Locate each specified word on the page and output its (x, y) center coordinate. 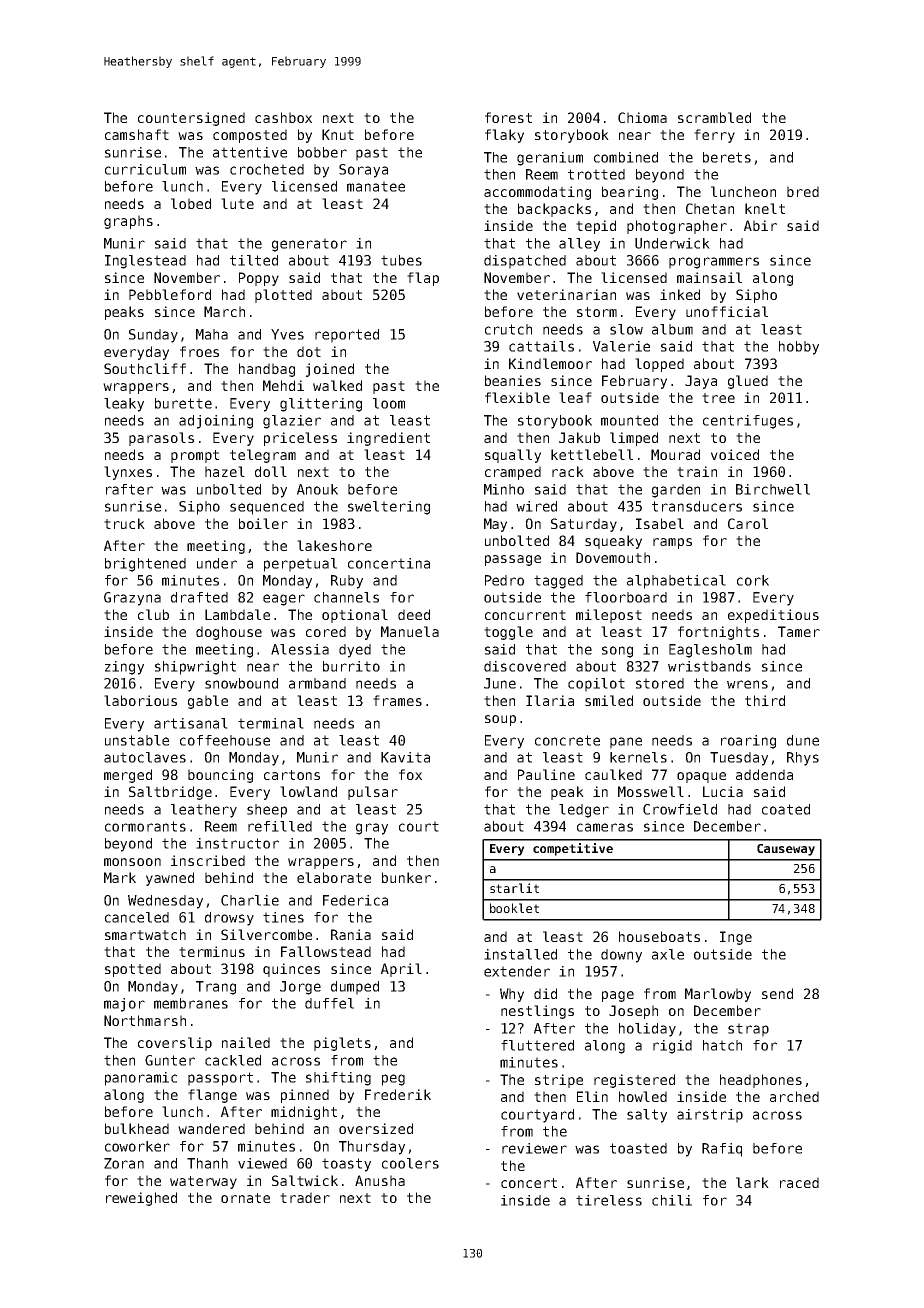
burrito (351, 666)
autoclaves (145, 757)
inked (680, 294)
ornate (245, 1198)
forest (508, 117)
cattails (541, 346)
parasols (161, 439)
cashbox (283, 117)
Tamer (799, 631)
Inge (736, 938)
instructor (237, 843)
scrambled (714, 117)
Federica (355, 900)
